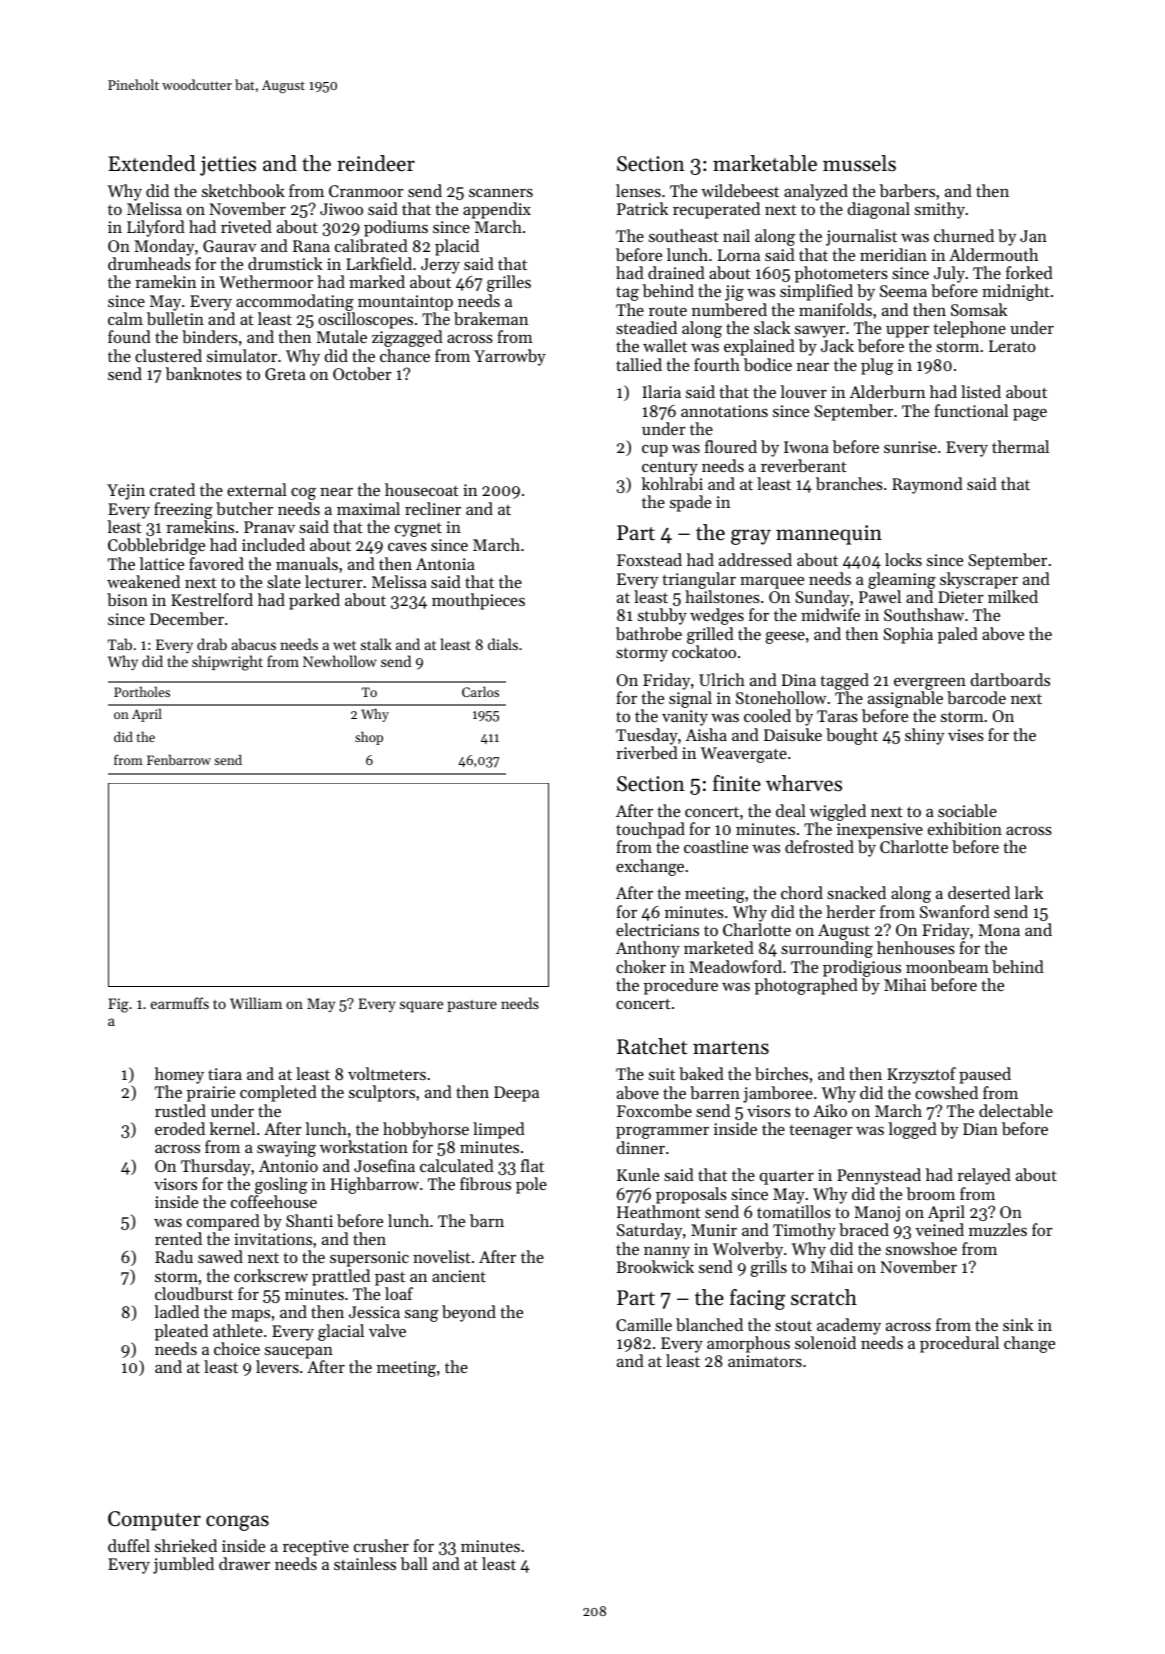 The width and height of the screenshot is (1165, 1654). Describe the element at coordinates (649, 559) in the screenshot. I see `Foxstead` at that location.
